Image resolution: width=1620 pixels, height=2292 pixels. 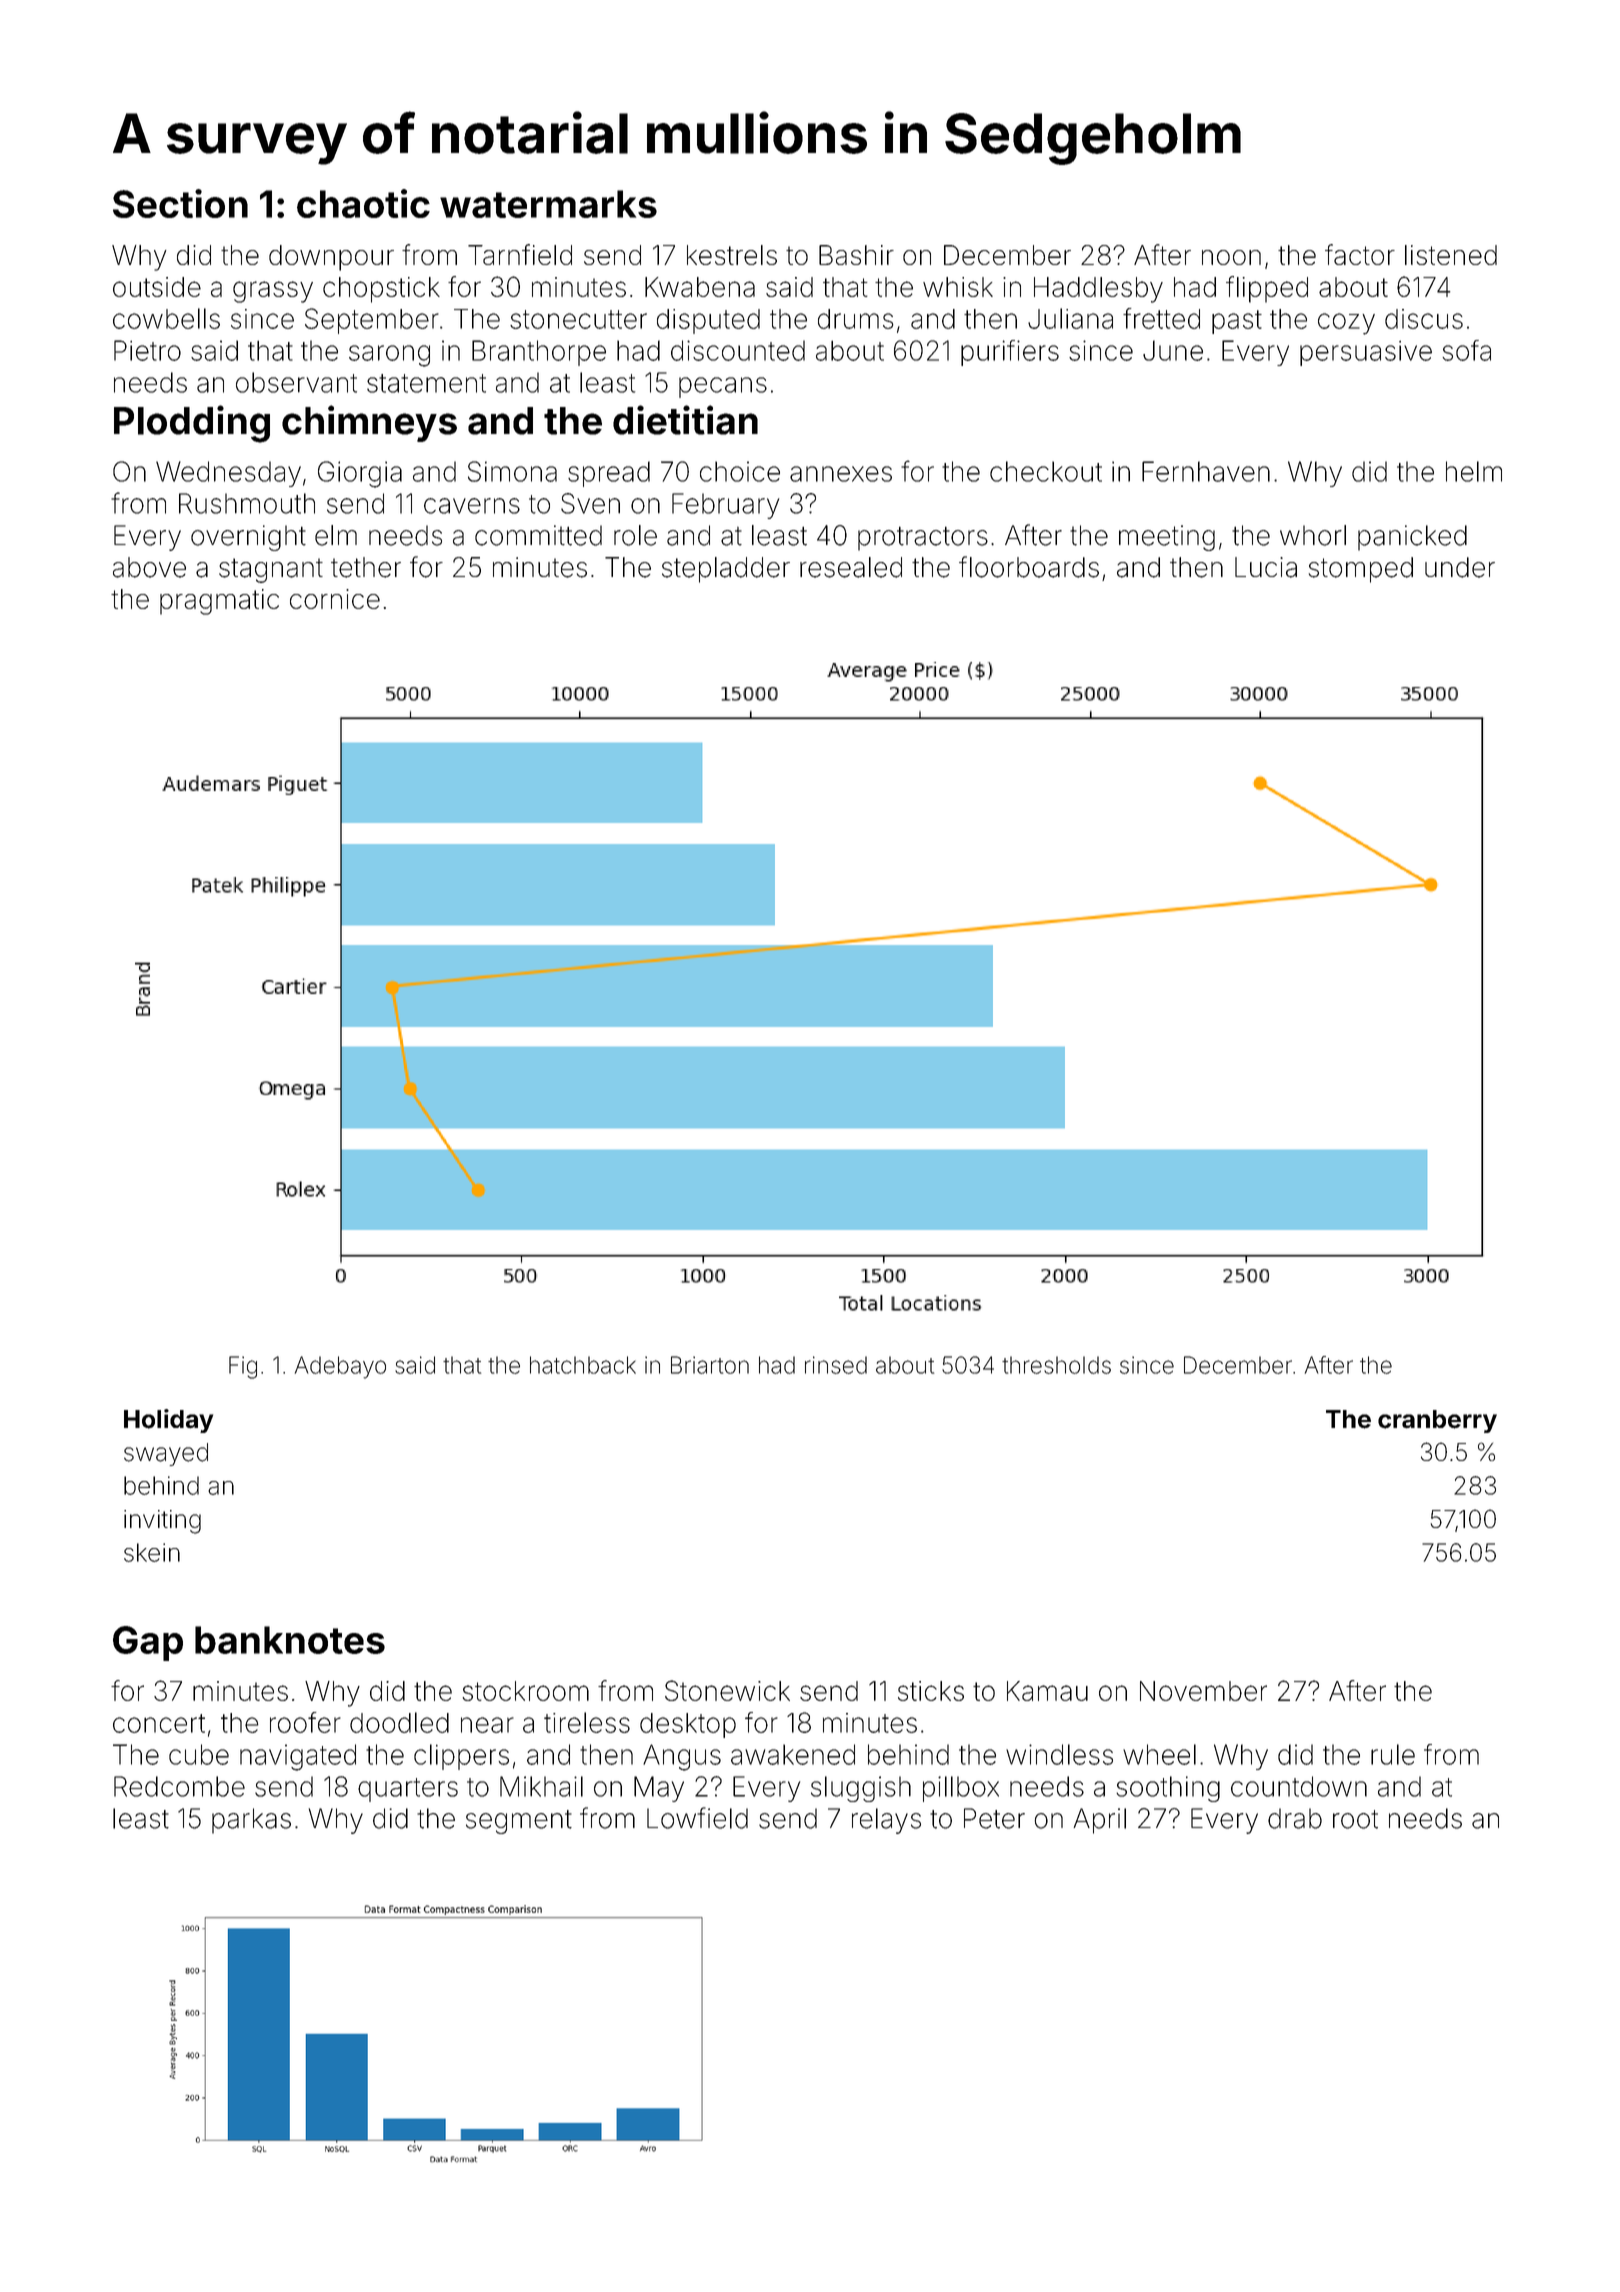 What do you see at coordinates (1029, 567) in the page?
I see `floorboards` at bounding box center [1029, 567].
